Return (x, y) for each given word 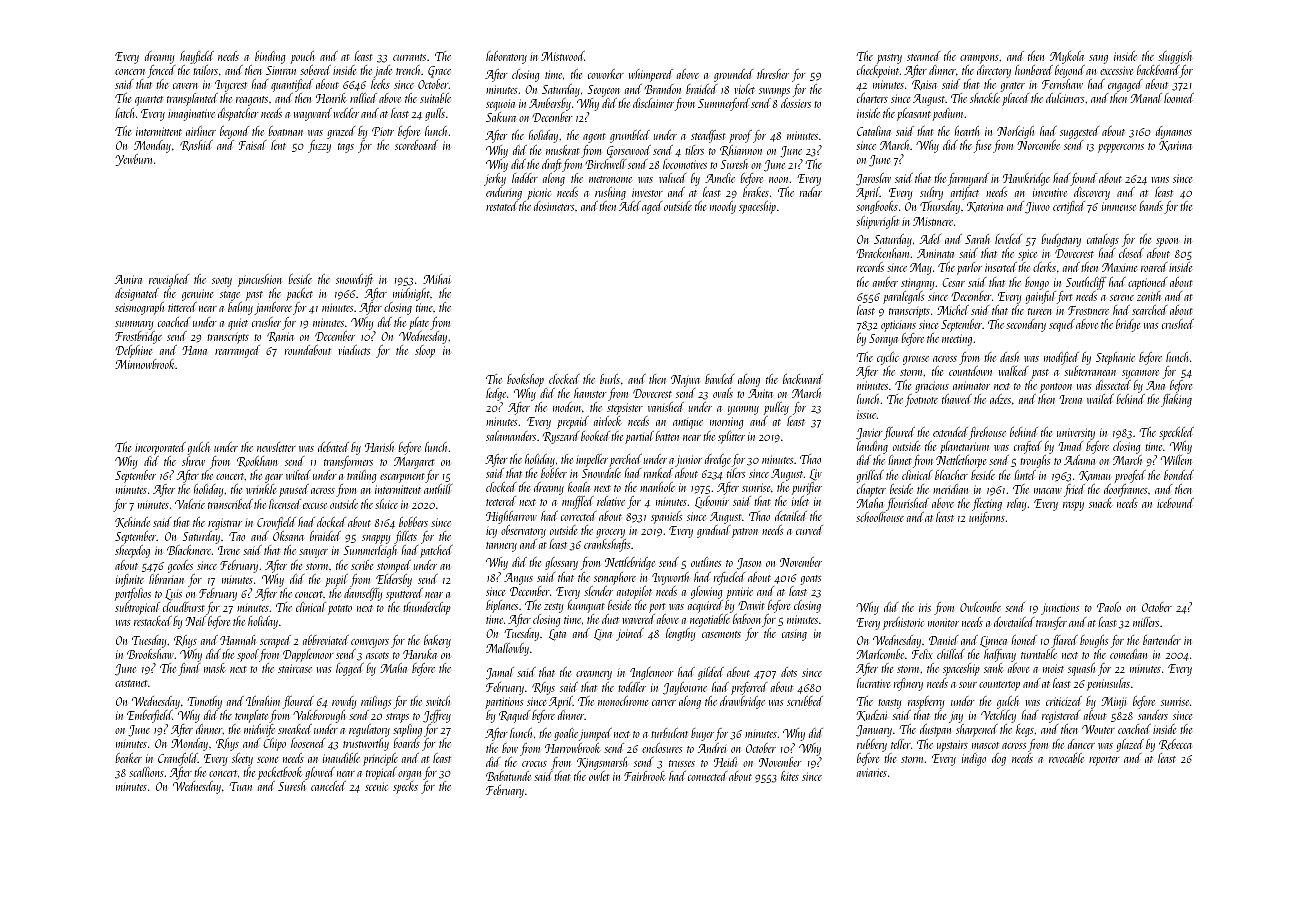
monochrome (623, 701)
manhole (657, 487)
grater (1013, 87)
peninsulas (1108, 684)
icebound (1175, 503)
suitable (435, 98)
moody (723, 207)
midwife (259, 730)
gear (274, 478)
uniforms (987, 518)
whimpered (651, 75)
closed (1131, 253)
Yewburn (133, 160)
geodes (180, 566)
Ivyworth (670, 578)
